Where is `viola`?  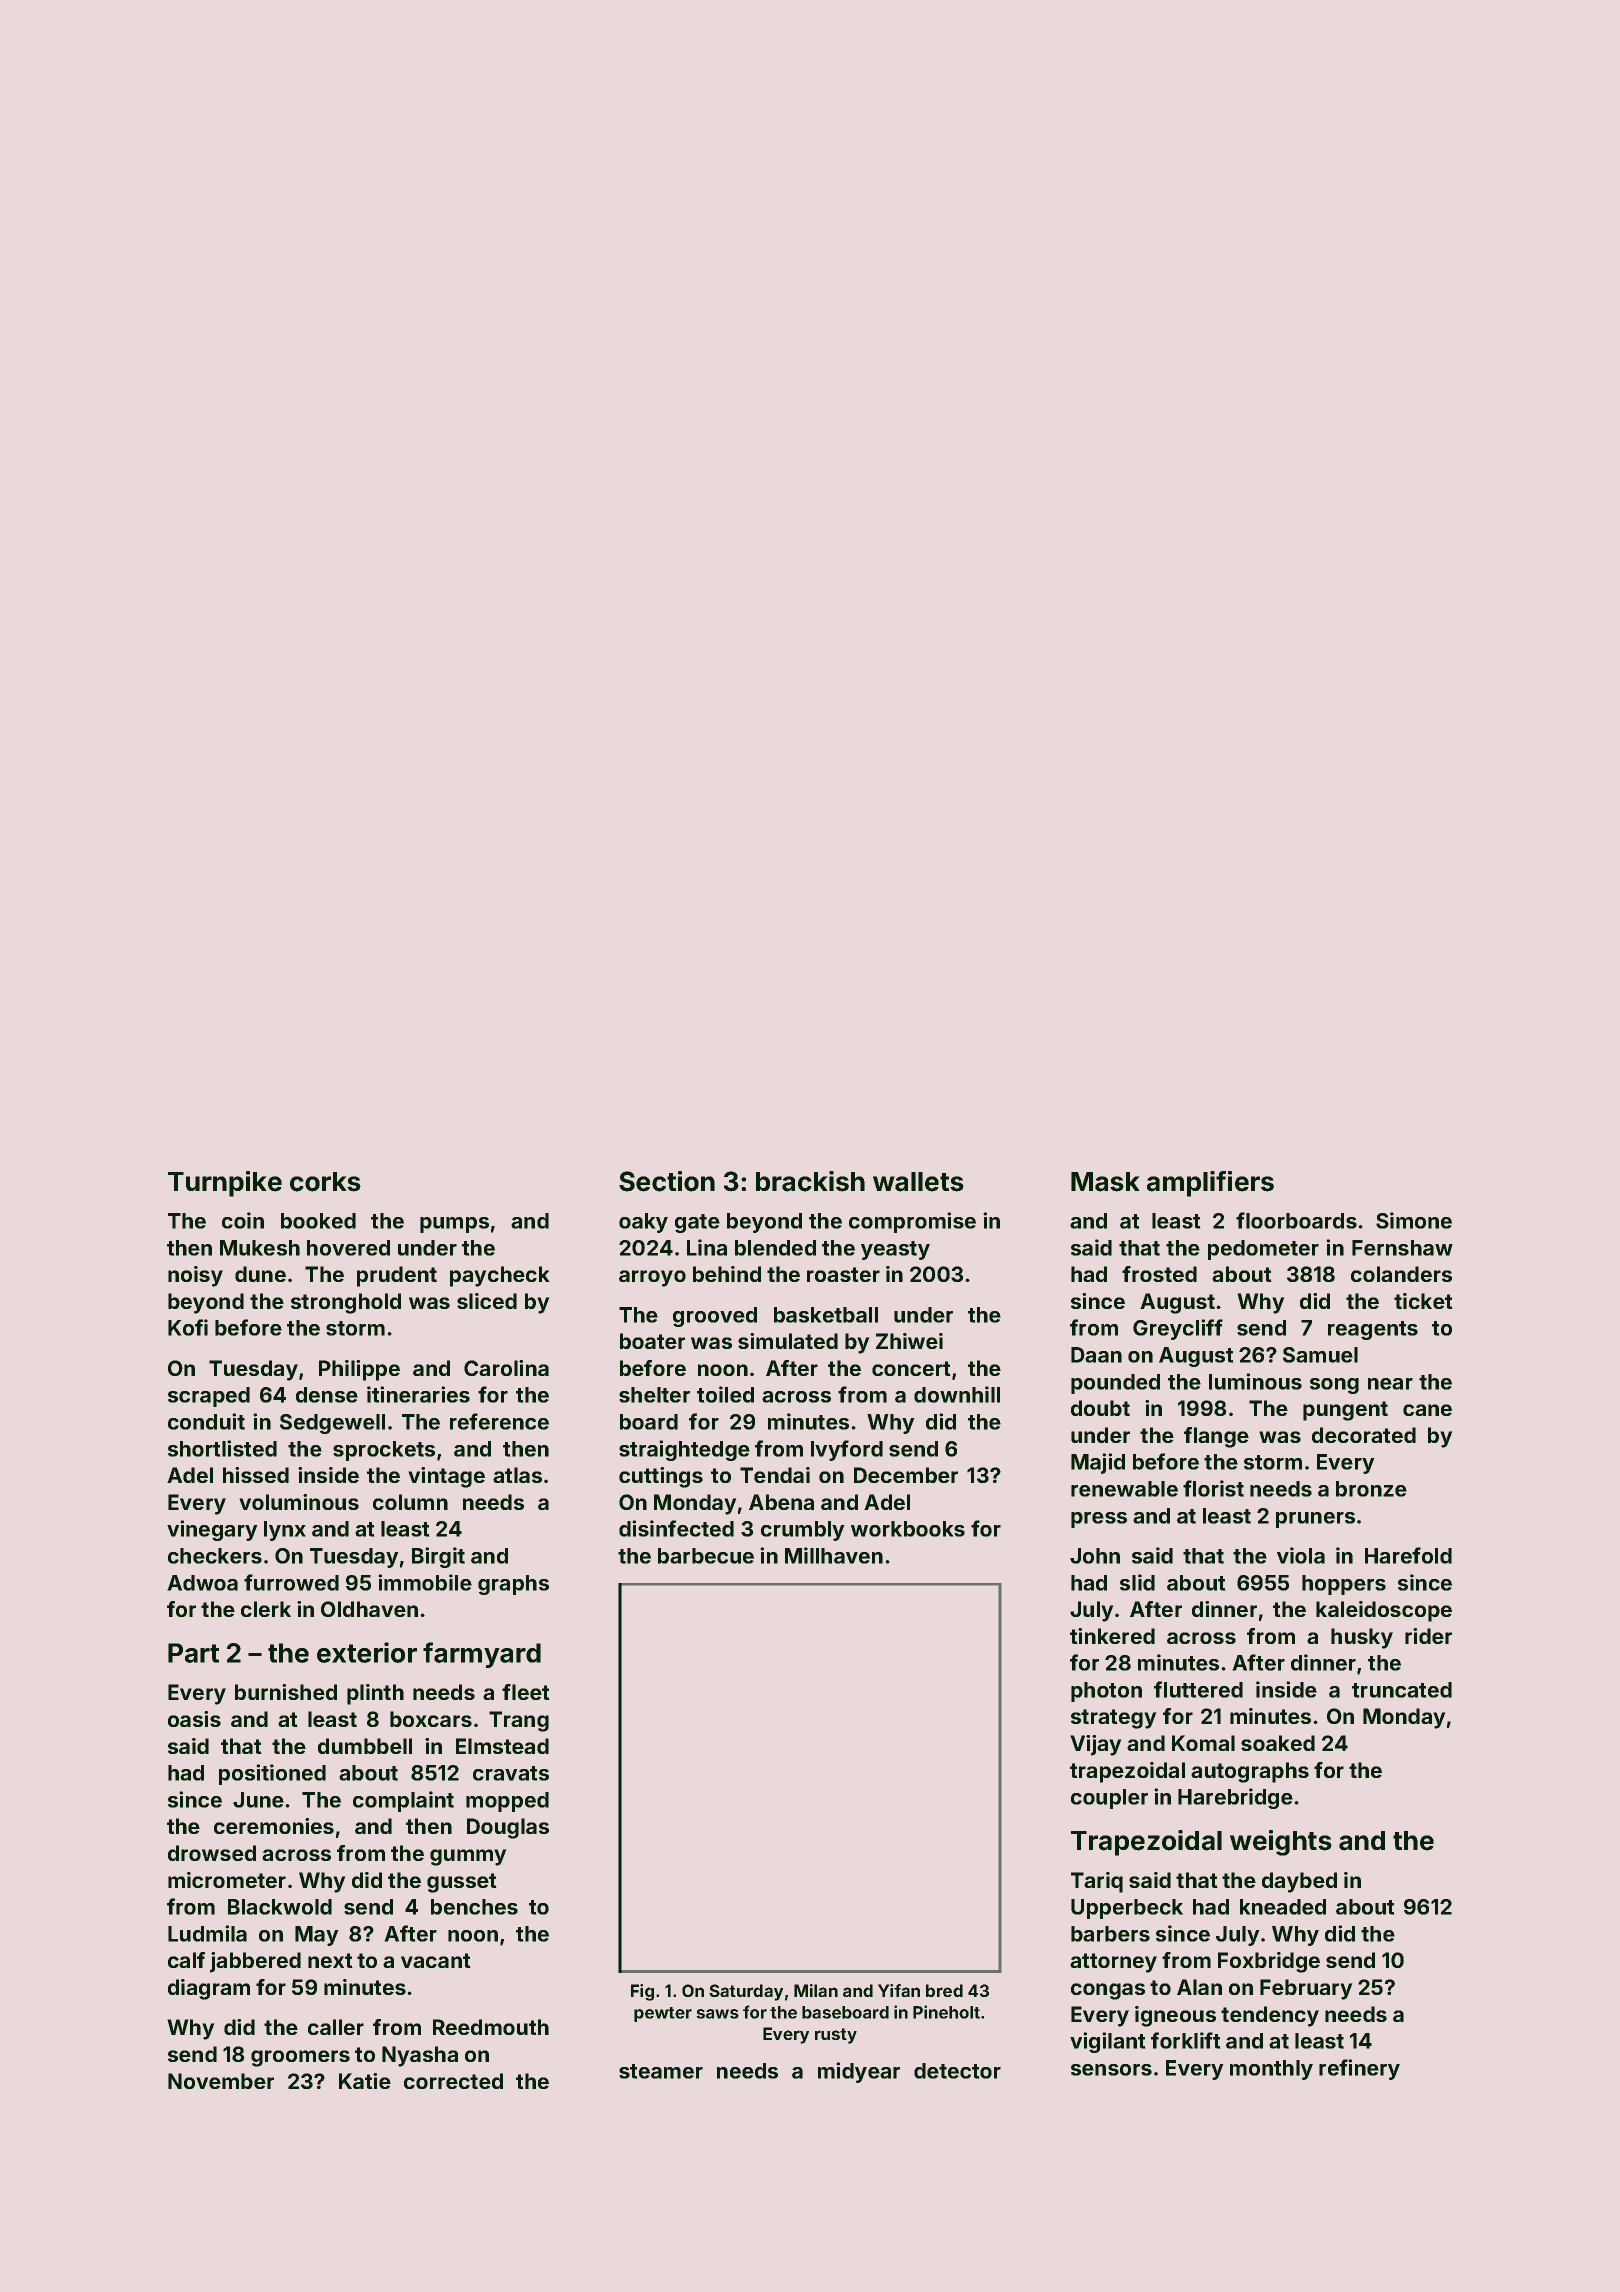
viola is located at coordinates (1301, 1555).
